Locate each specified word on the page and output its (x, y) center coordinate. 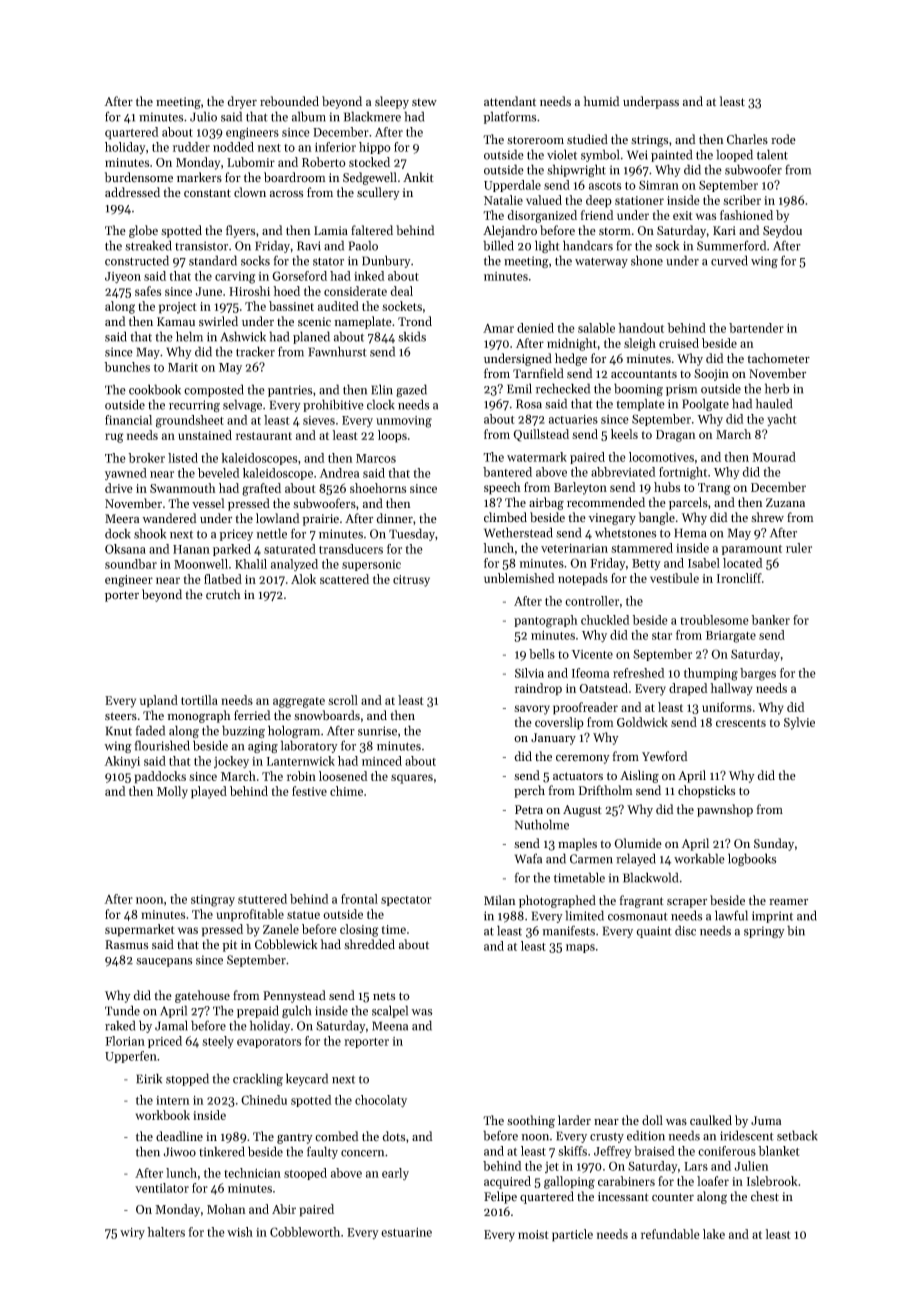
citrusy (411, 581)
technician (252, 1173)
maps (580, 948)
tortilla (199, 700)
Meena (390, 1026)
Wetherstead (518, 532)
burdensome (139, 177)
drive (119, 488)
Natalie (503, 200)
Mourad (774, 457)
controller (592, 601)
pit (229, 946)
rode (783, 139)
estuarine (406, 1232)
